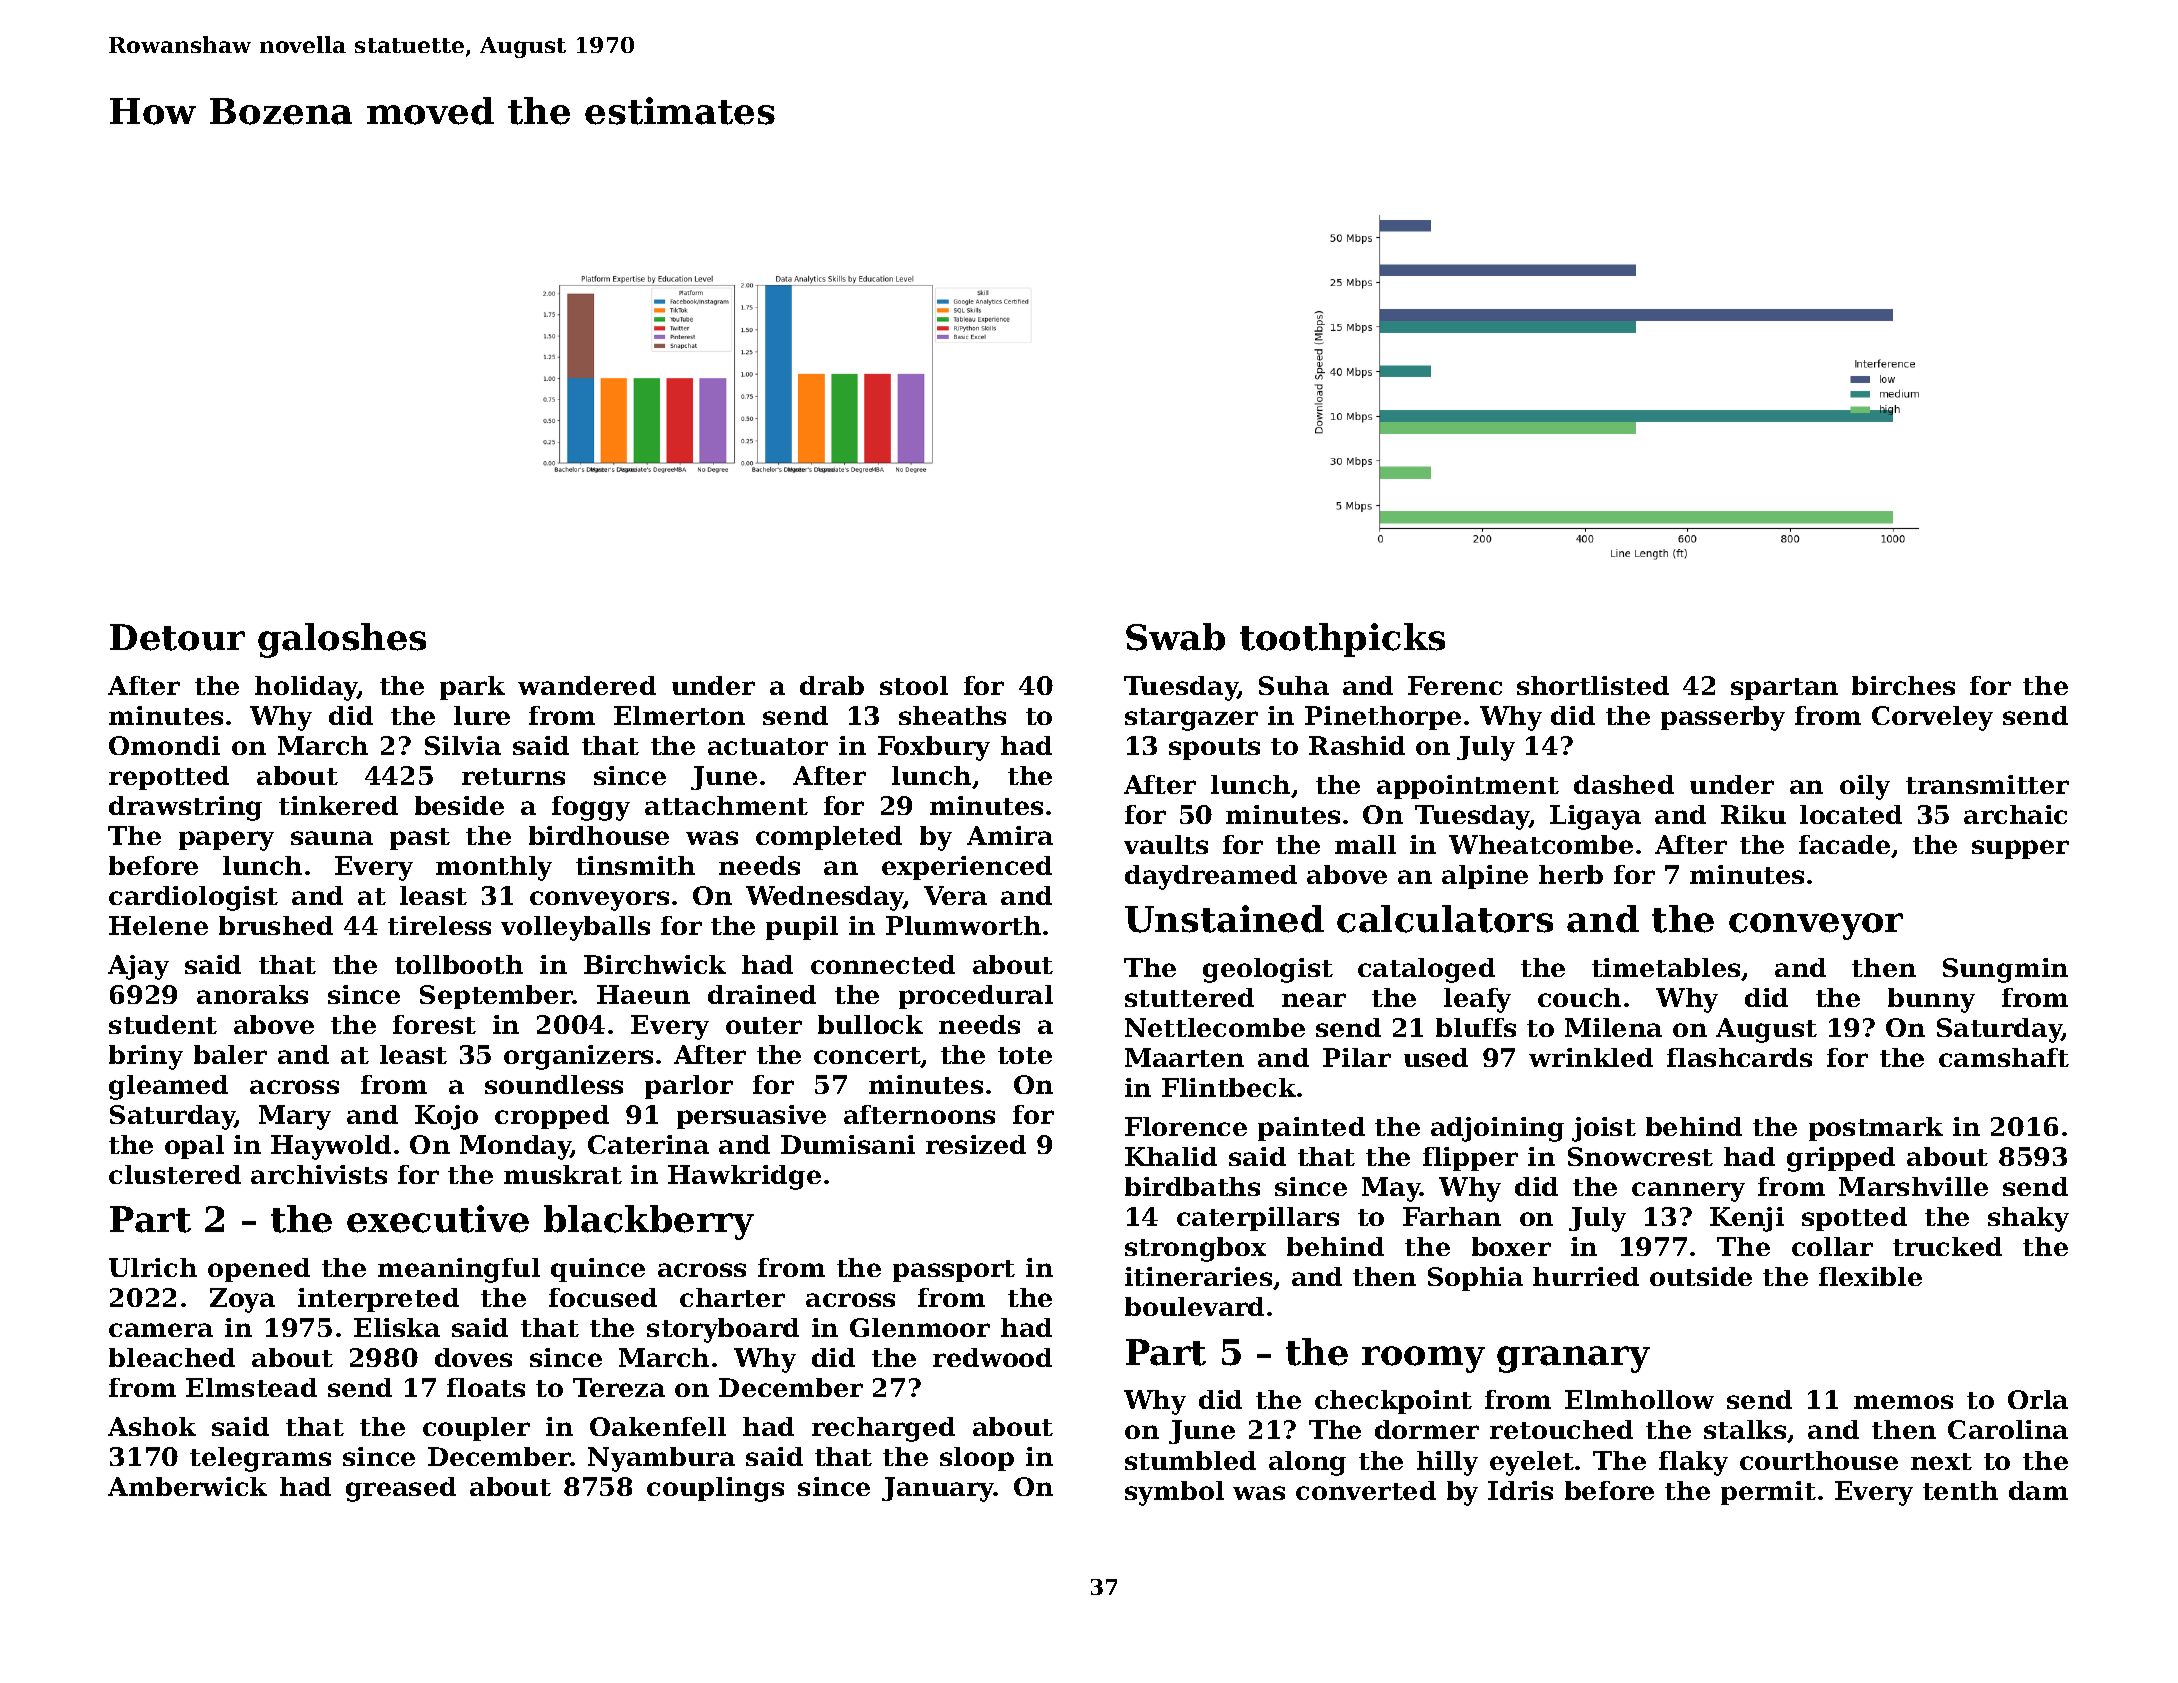 Image resolution: width=2178 pixels, height=1683 pixels. What do you see at coordinates (401, 1489) in the screenshot?
I see `greased` at bounding box center [401, 1489].
